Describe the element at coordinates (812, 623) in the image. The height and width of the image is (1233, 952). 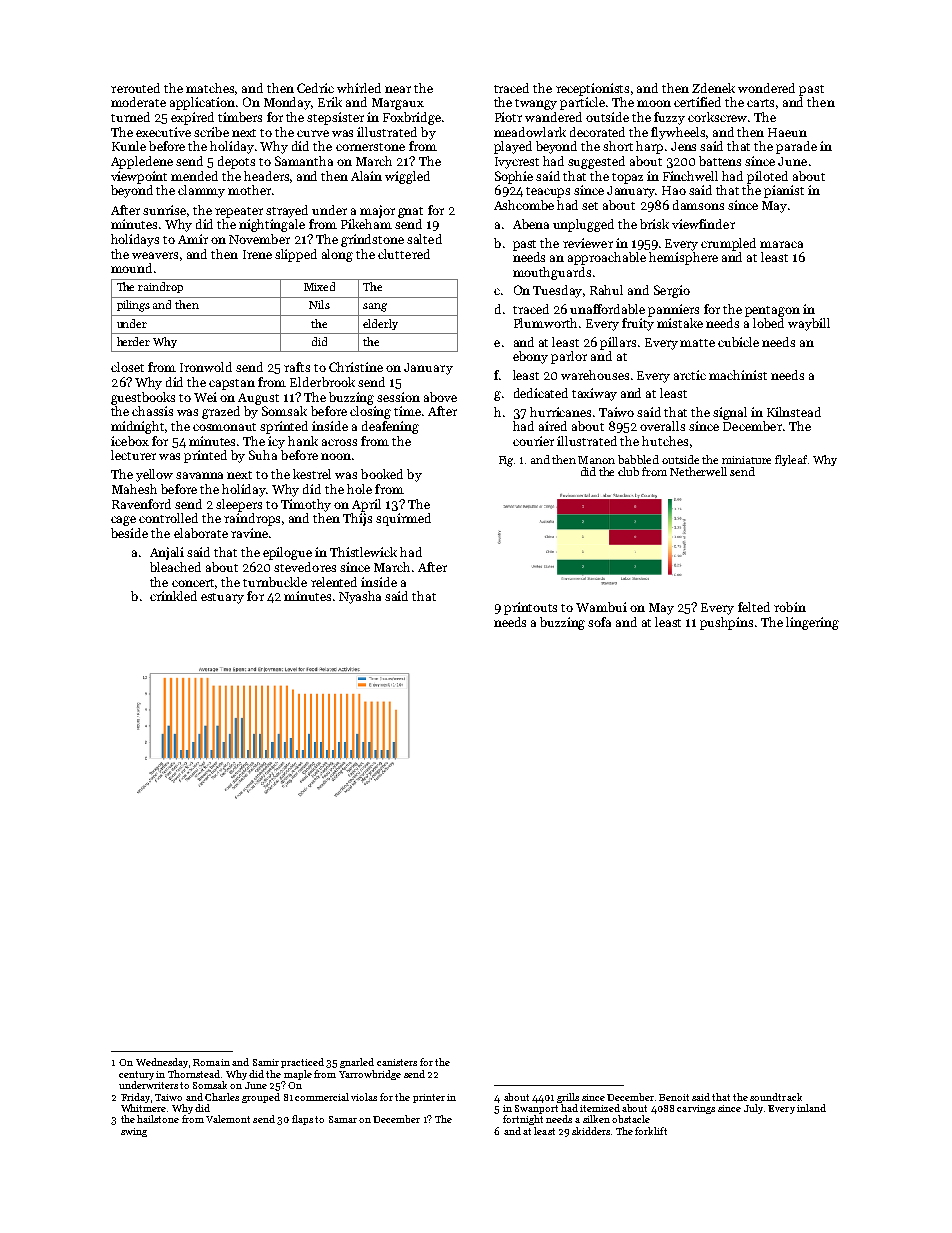
I see `lingering` at that location.
